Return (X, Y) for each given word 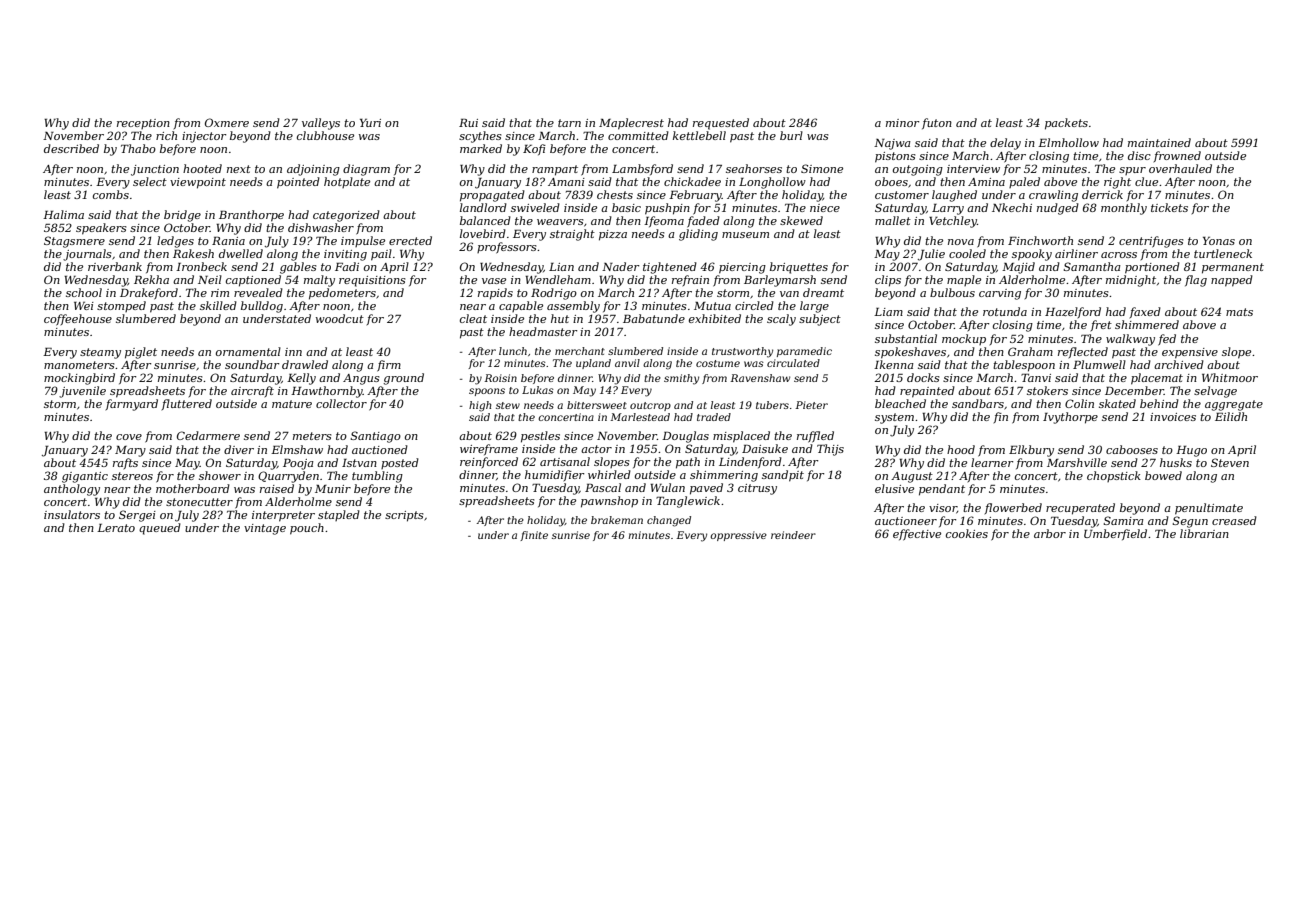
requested (721, 124)
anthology (72, 490)
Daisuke (765, 448)
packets (1066, 124)
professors (507, 248)
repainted (927, 392)
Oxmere (227, 122)
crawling (1053, 196)
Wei (84, 306)
